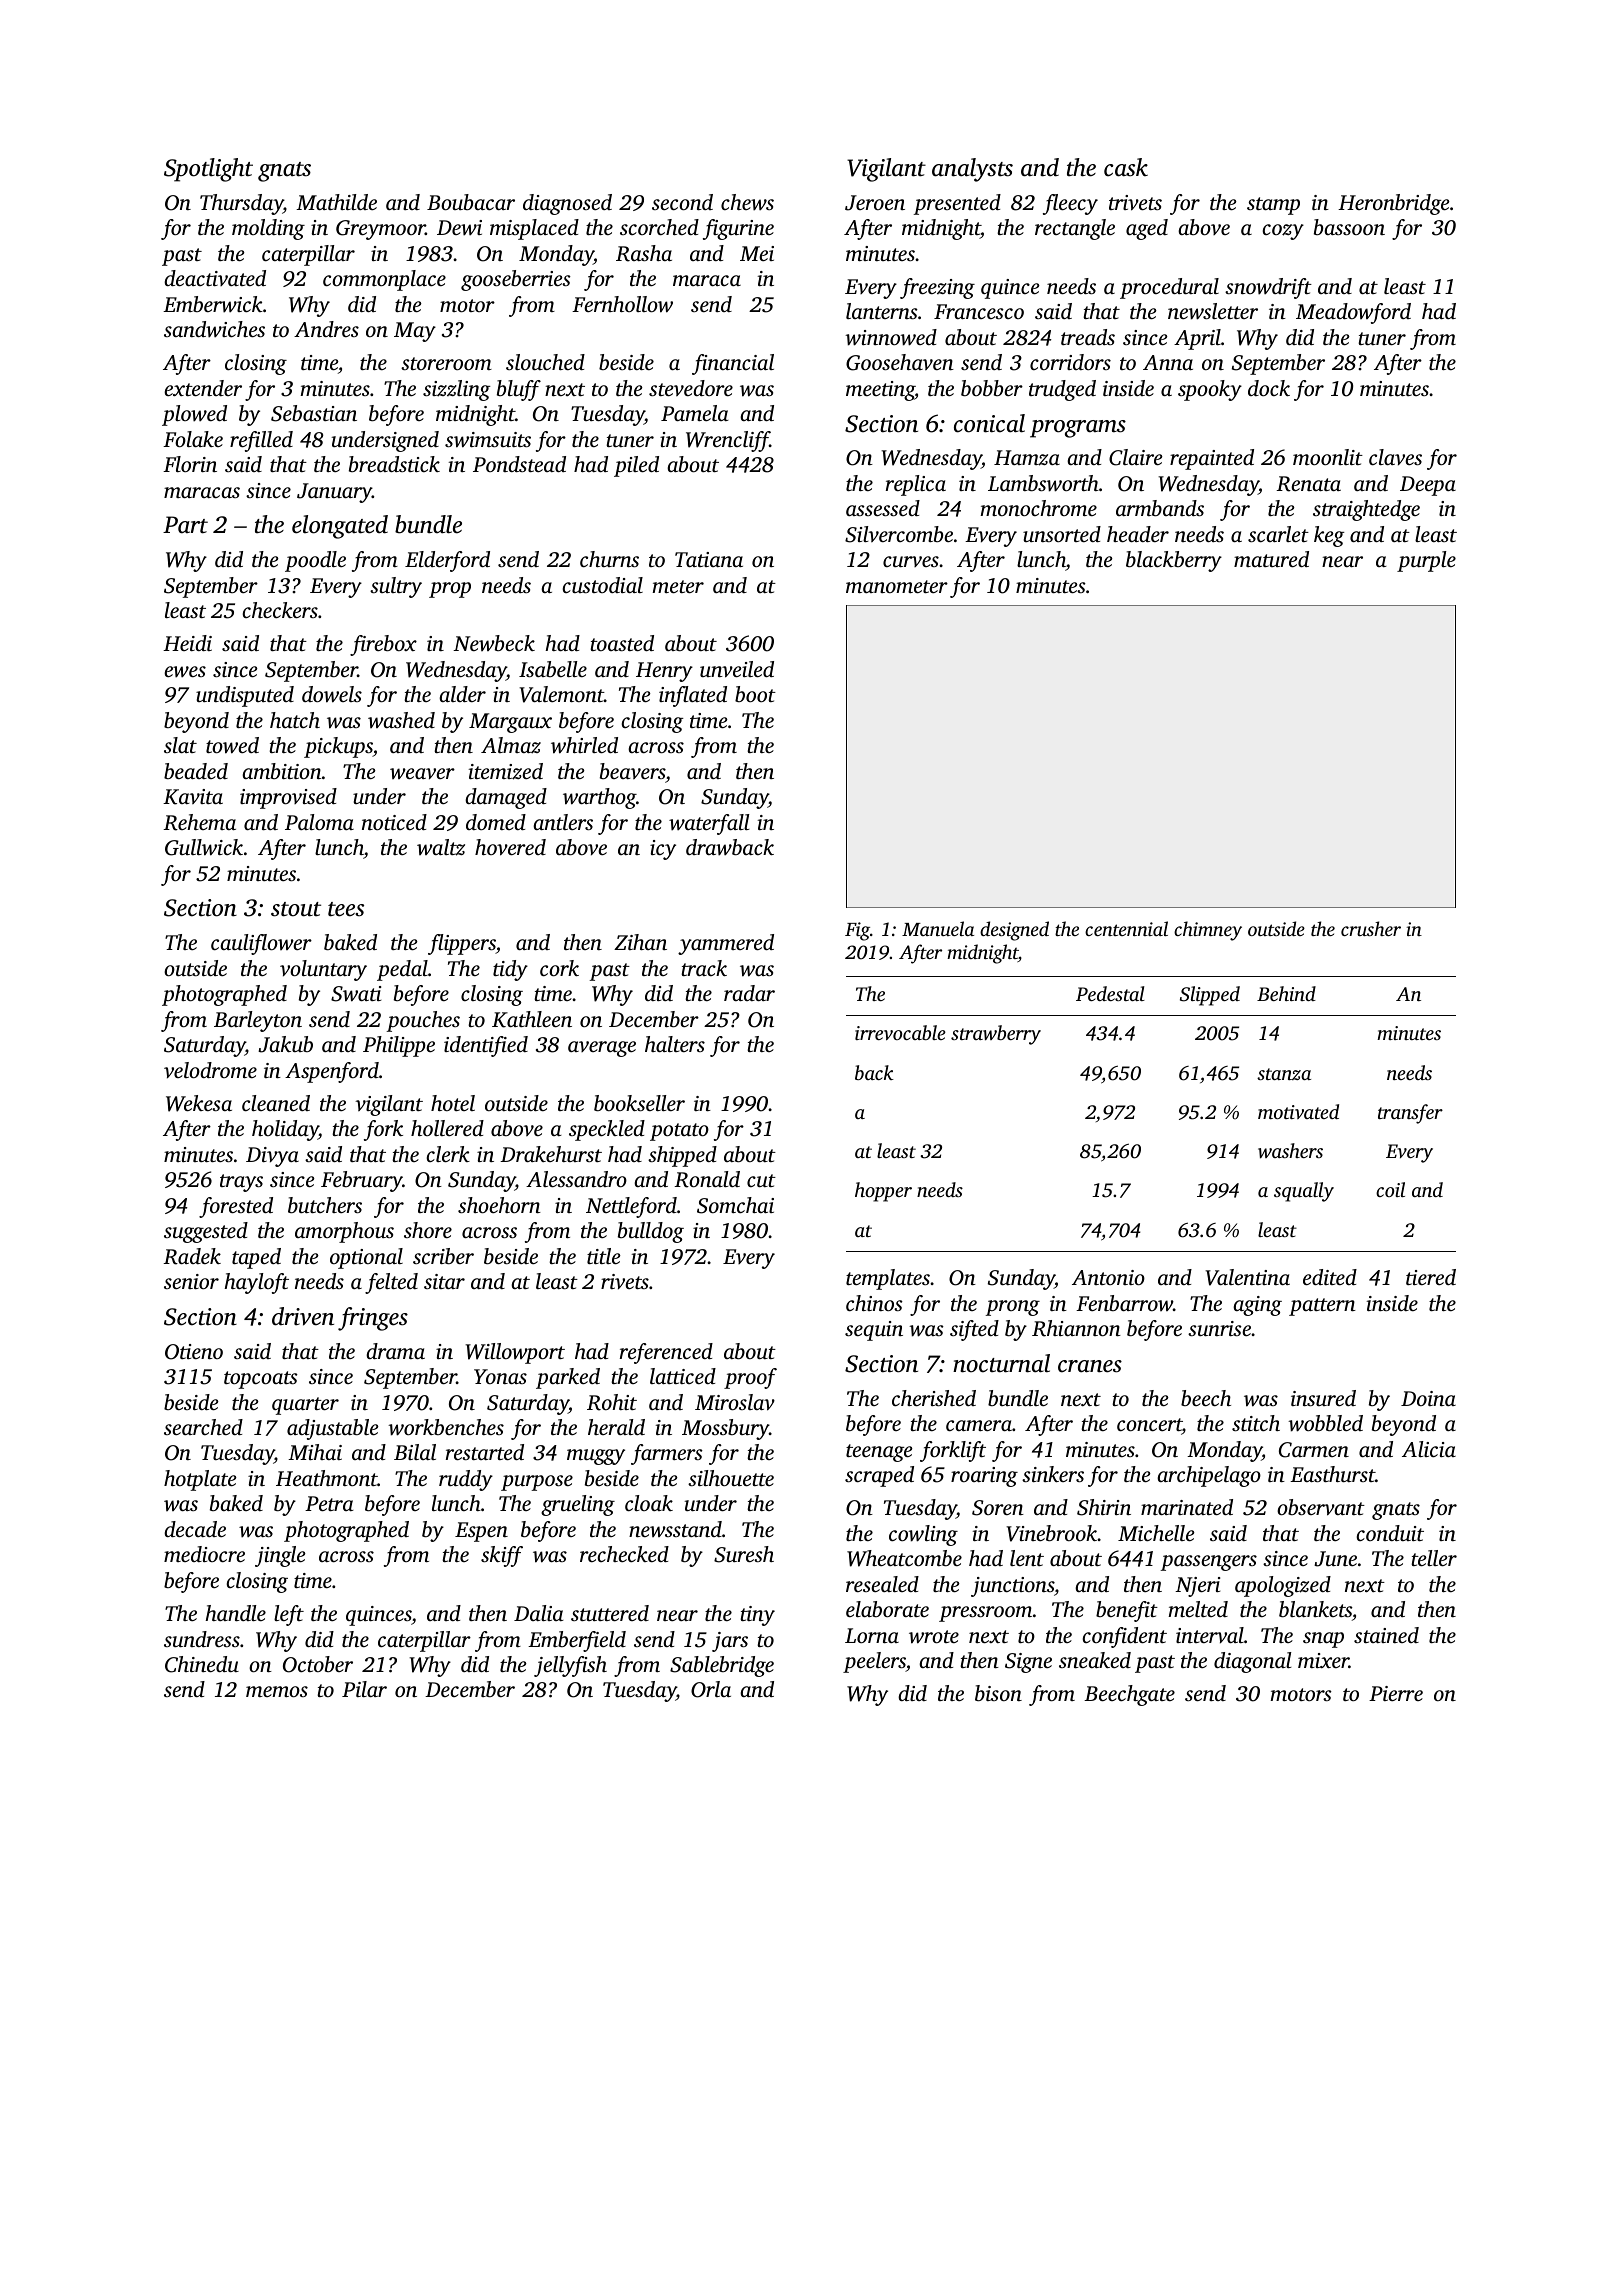 This image has height=2292, width=1620. I want to click on strawberry, so click(996, 1035).
